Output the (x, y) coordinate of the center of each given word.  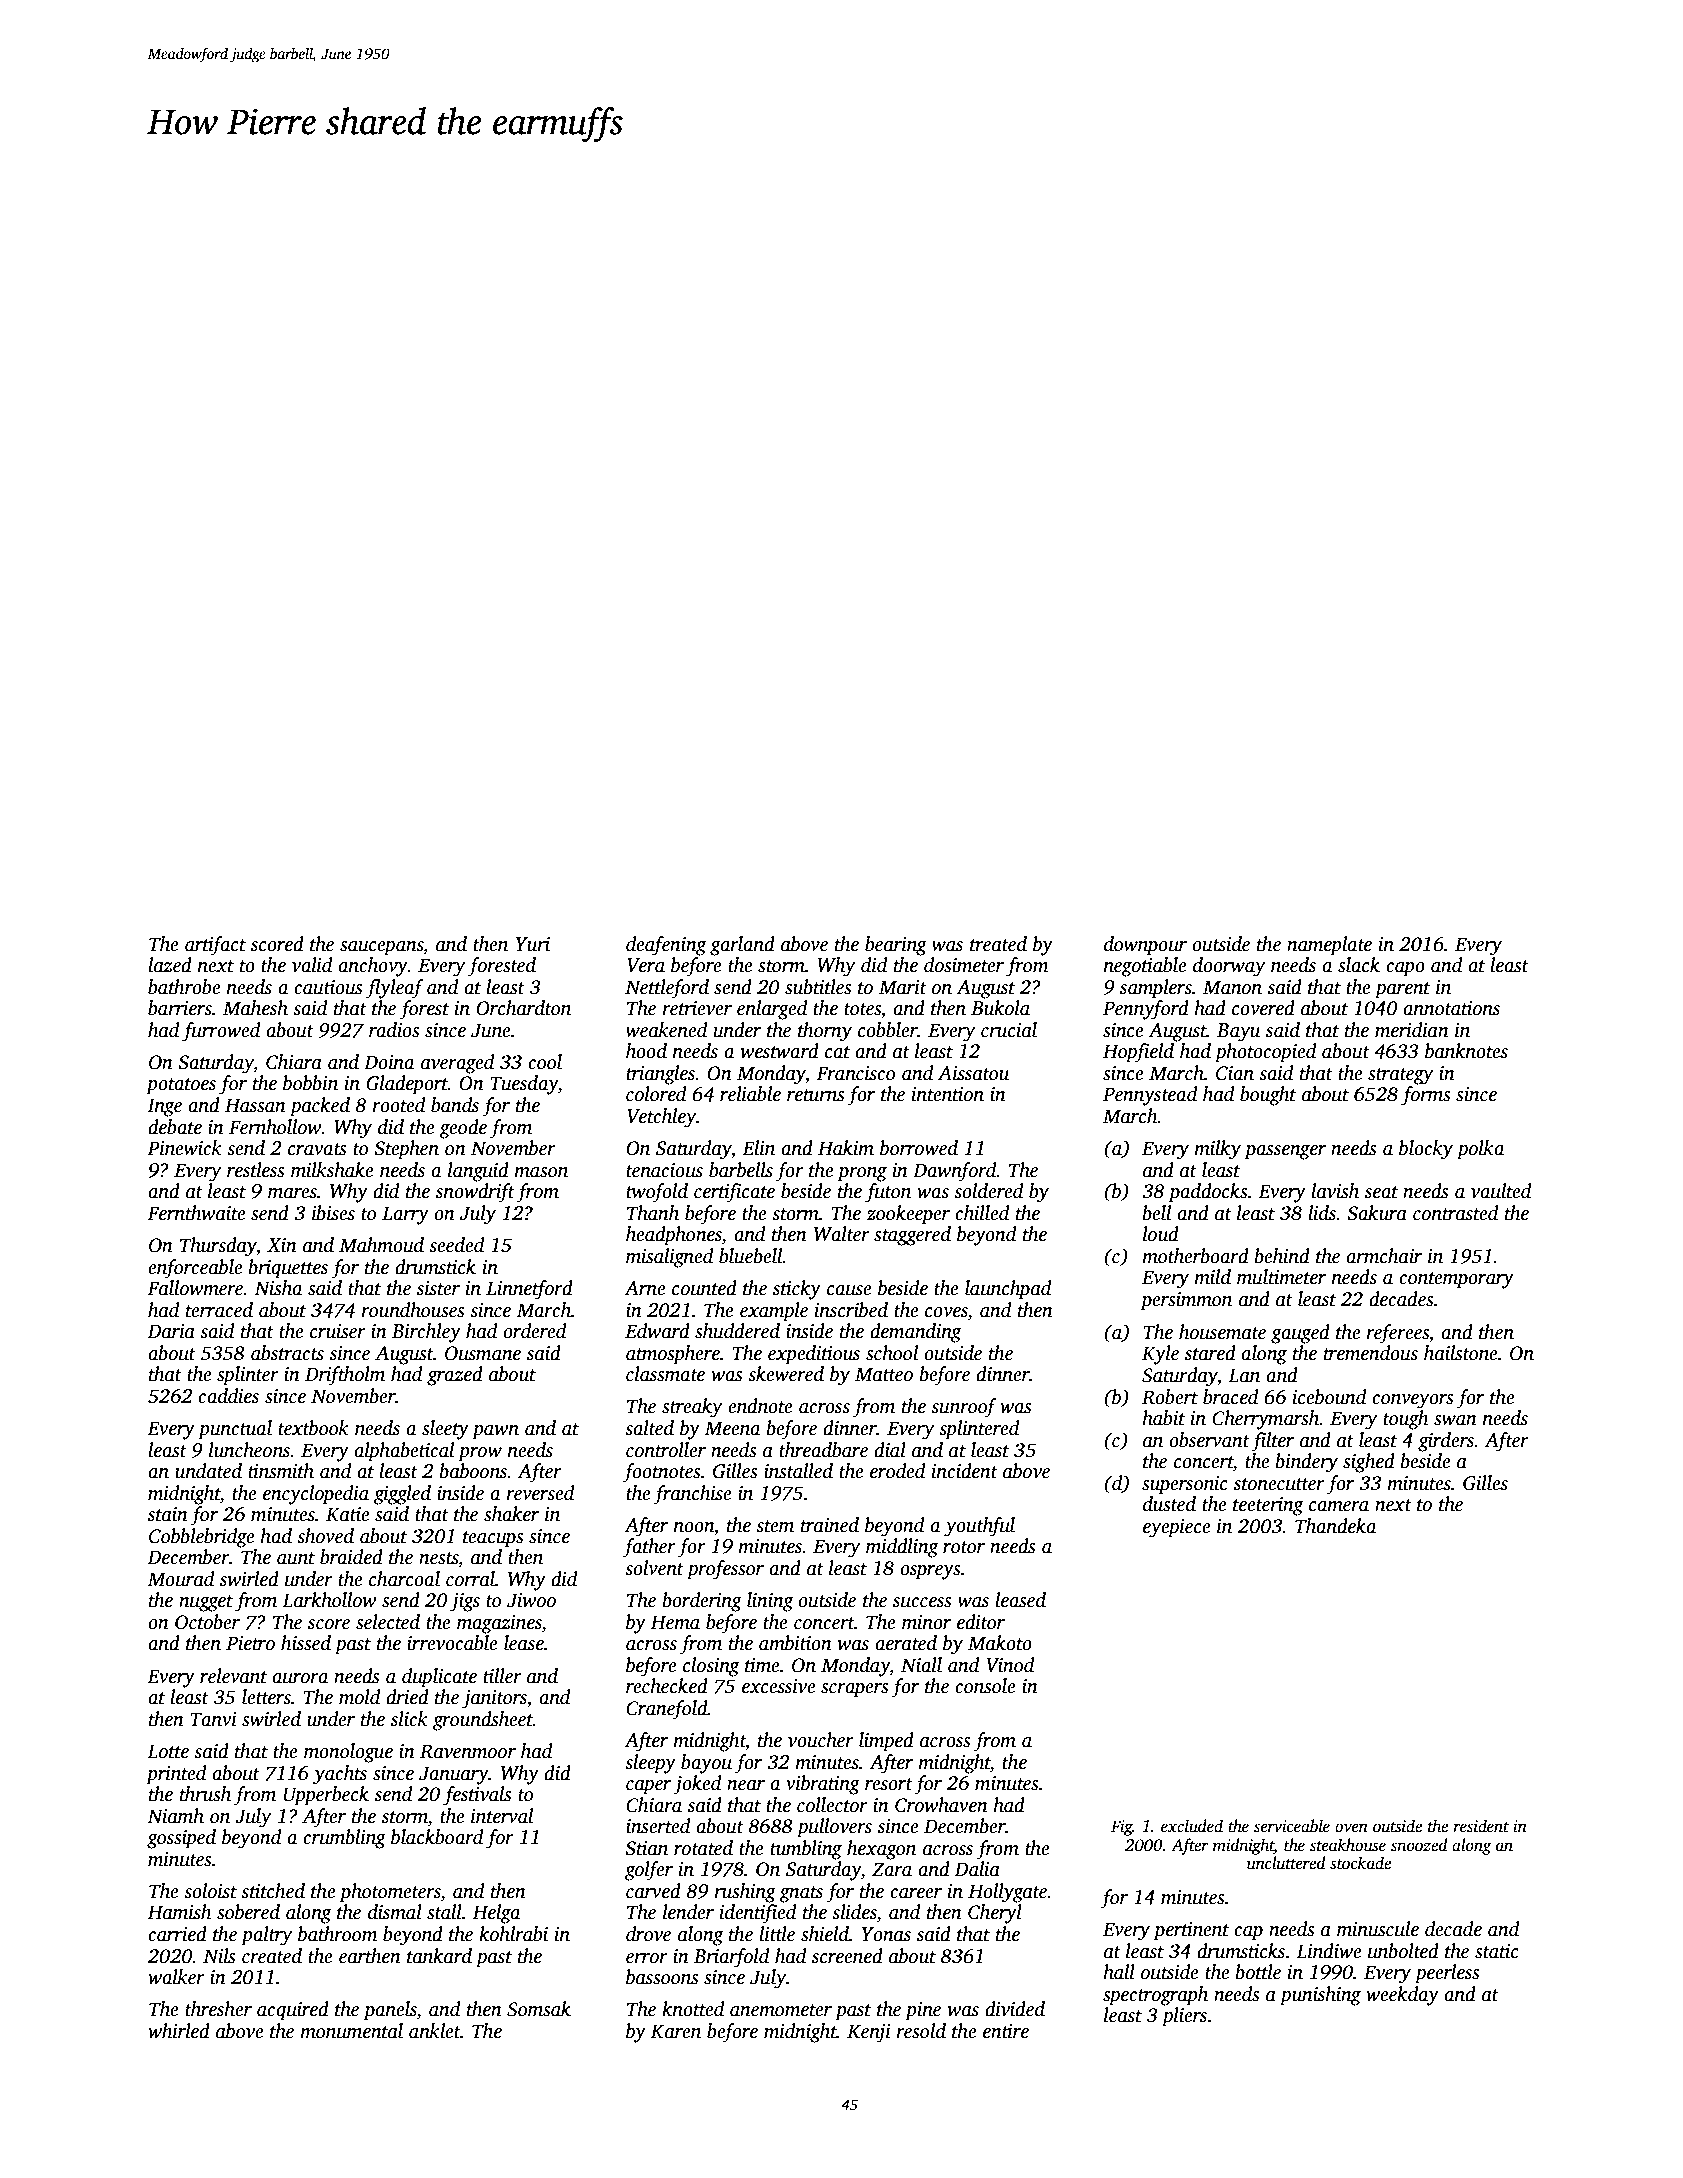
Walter (842, 1234)
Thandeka (1336, 1526)
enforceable (195, 1269)
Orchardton (523, 1008)
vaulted (1501, 1191)
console (985, 1686)
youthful (979, 1527)
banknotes (1466, 1051)
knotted (693, 2009)
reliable (750, 1094)
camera (1339, 1506)
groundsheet (483, 1721)
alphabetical (404, 1452)
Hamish (179, 1912)
